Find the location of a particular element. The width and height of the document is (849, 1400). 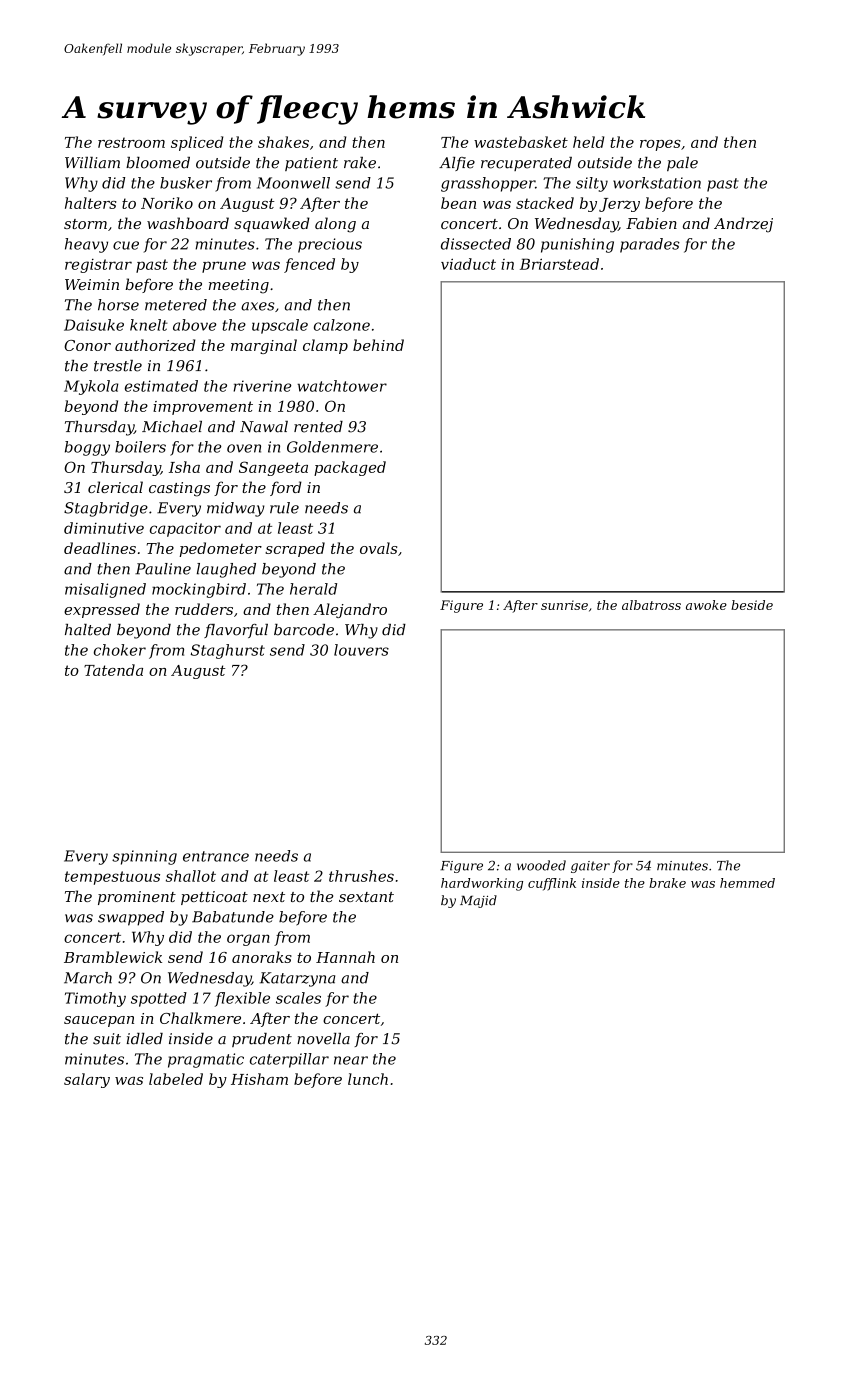

clerical is located at coordinates (115, 487).
